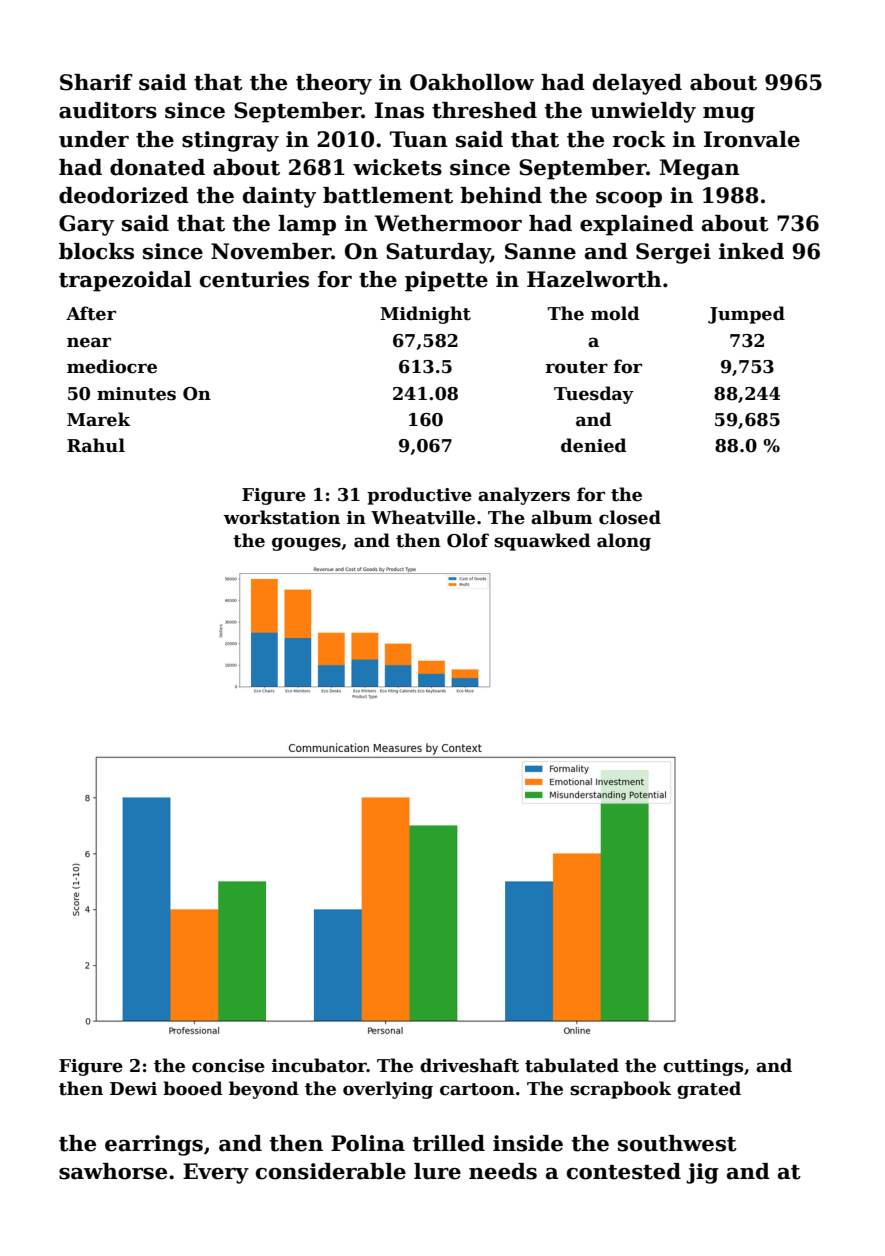  What do you see at coordinates (96, 445) in the screenshot?
I see `Rahul` at bounding box center [96, 445].
